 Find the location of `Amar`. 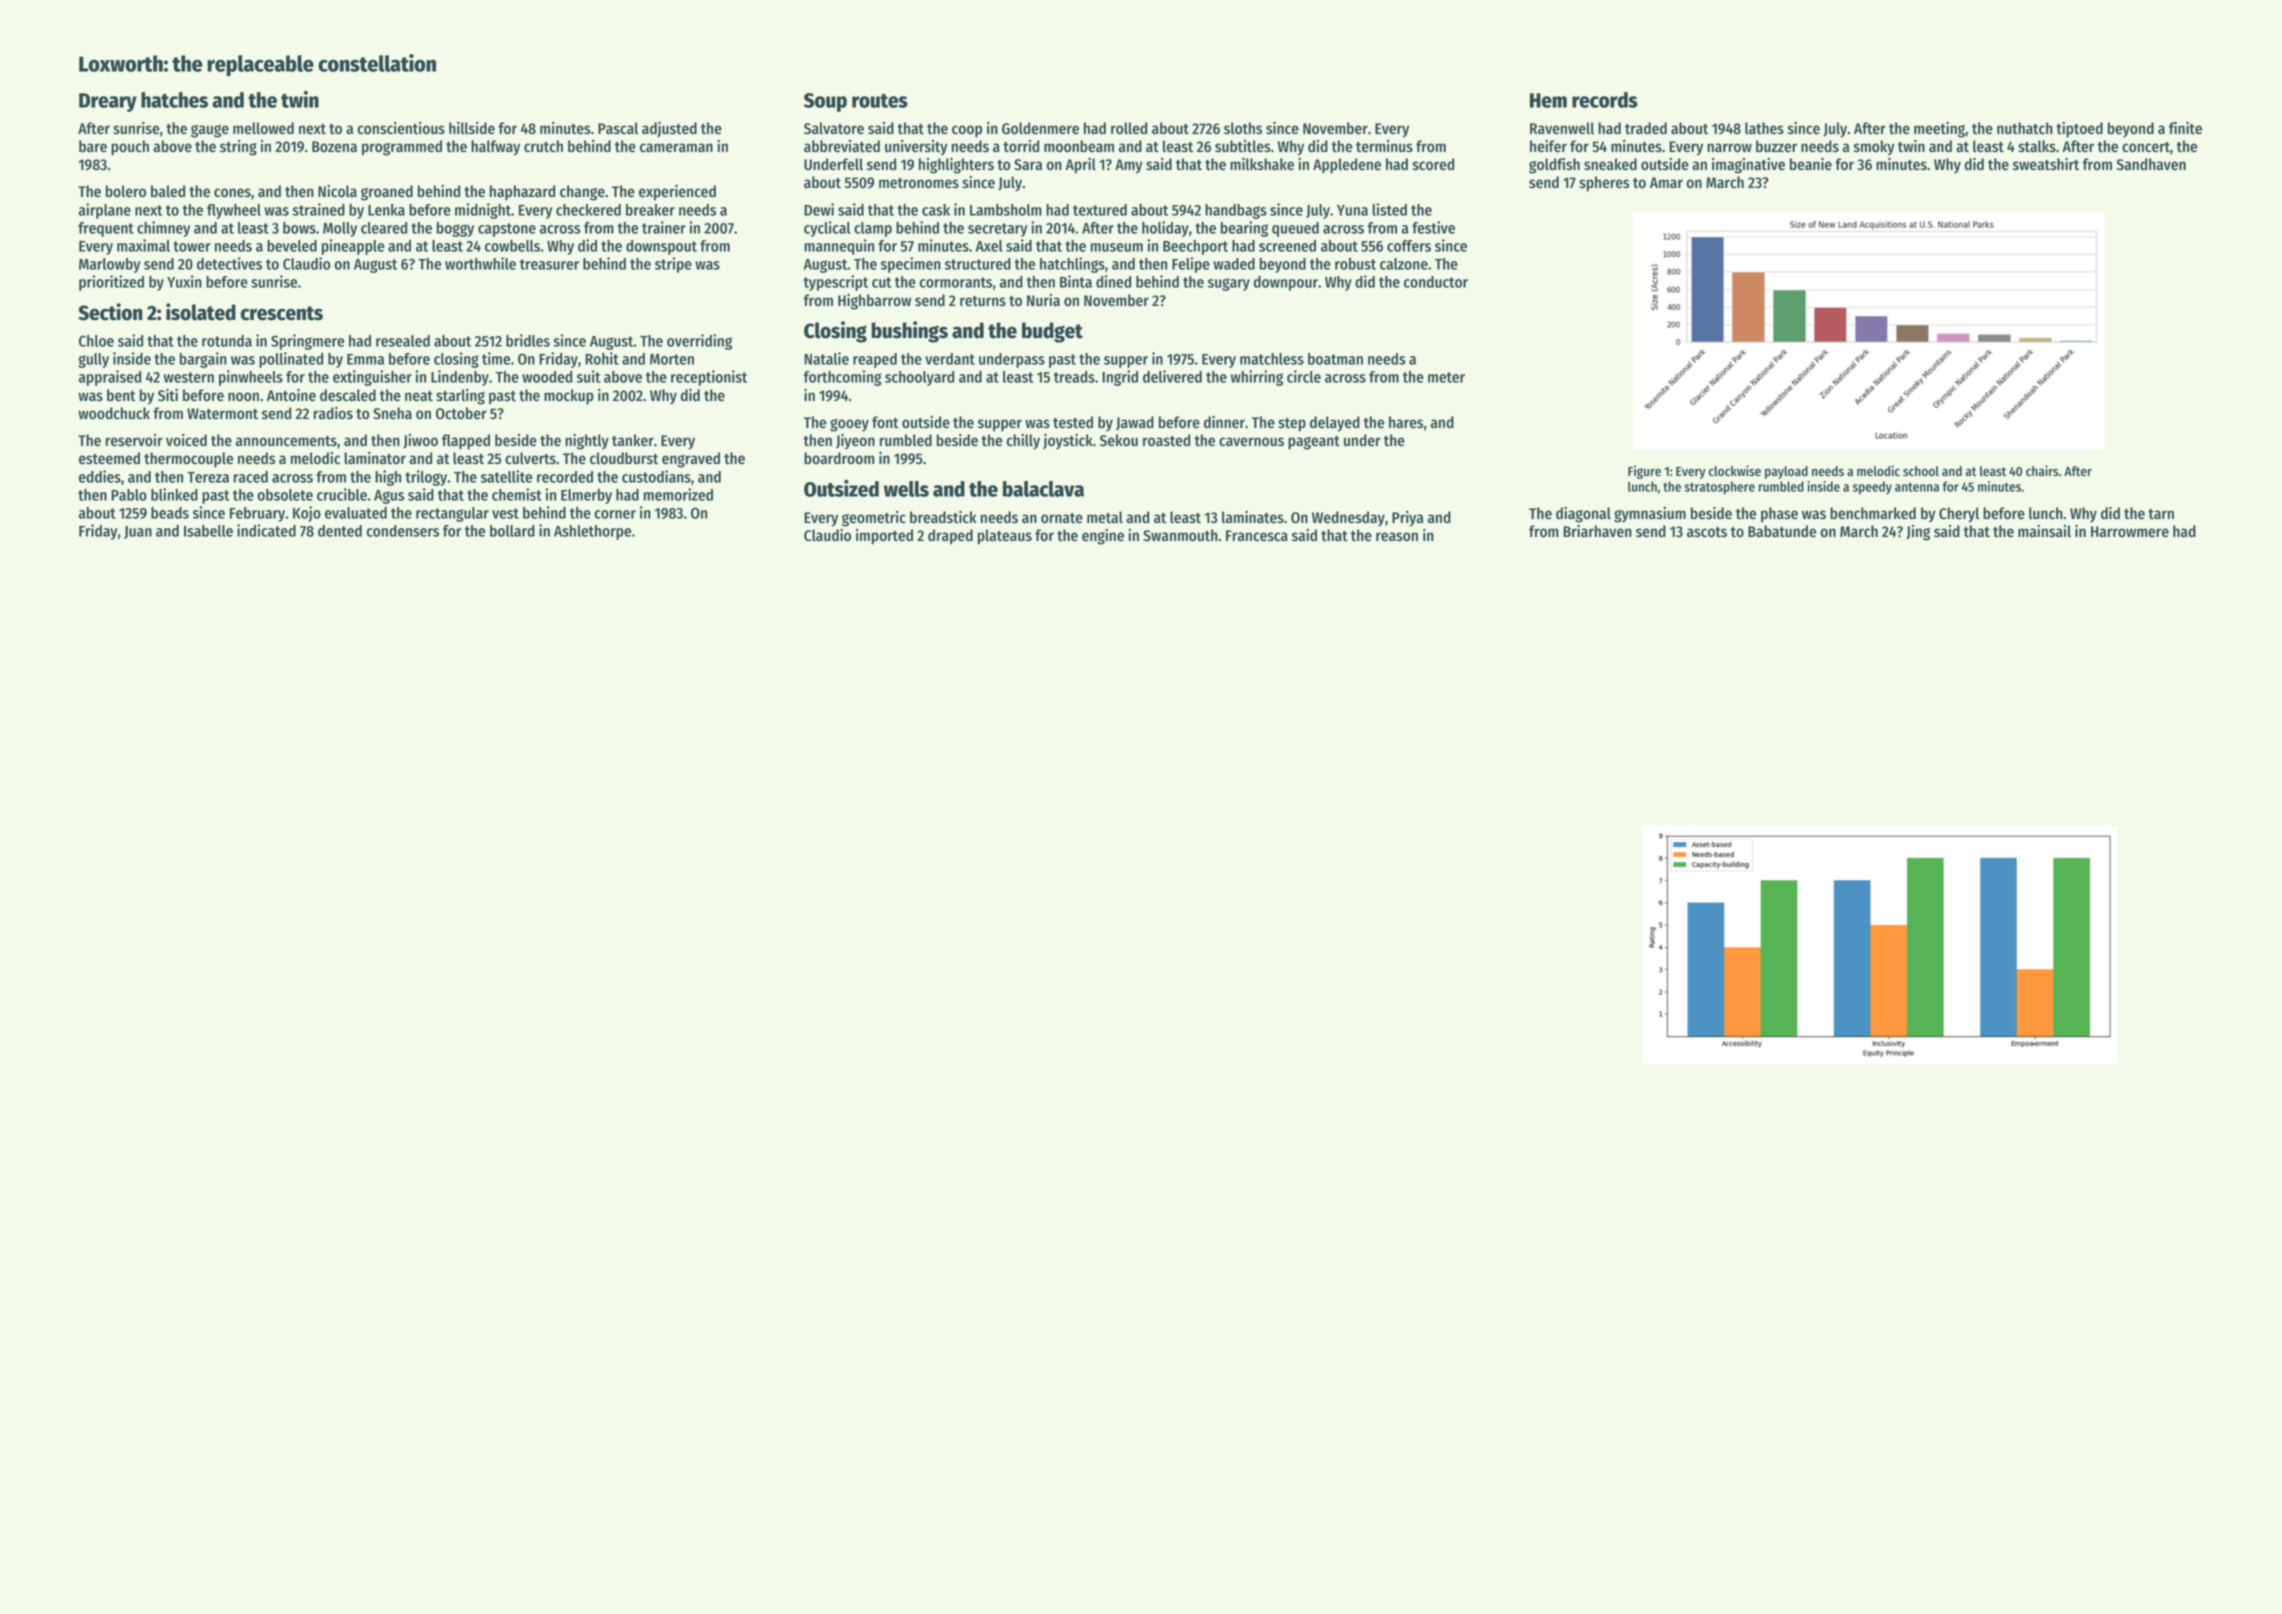

Amar is located at coordinates (1666, 183).
